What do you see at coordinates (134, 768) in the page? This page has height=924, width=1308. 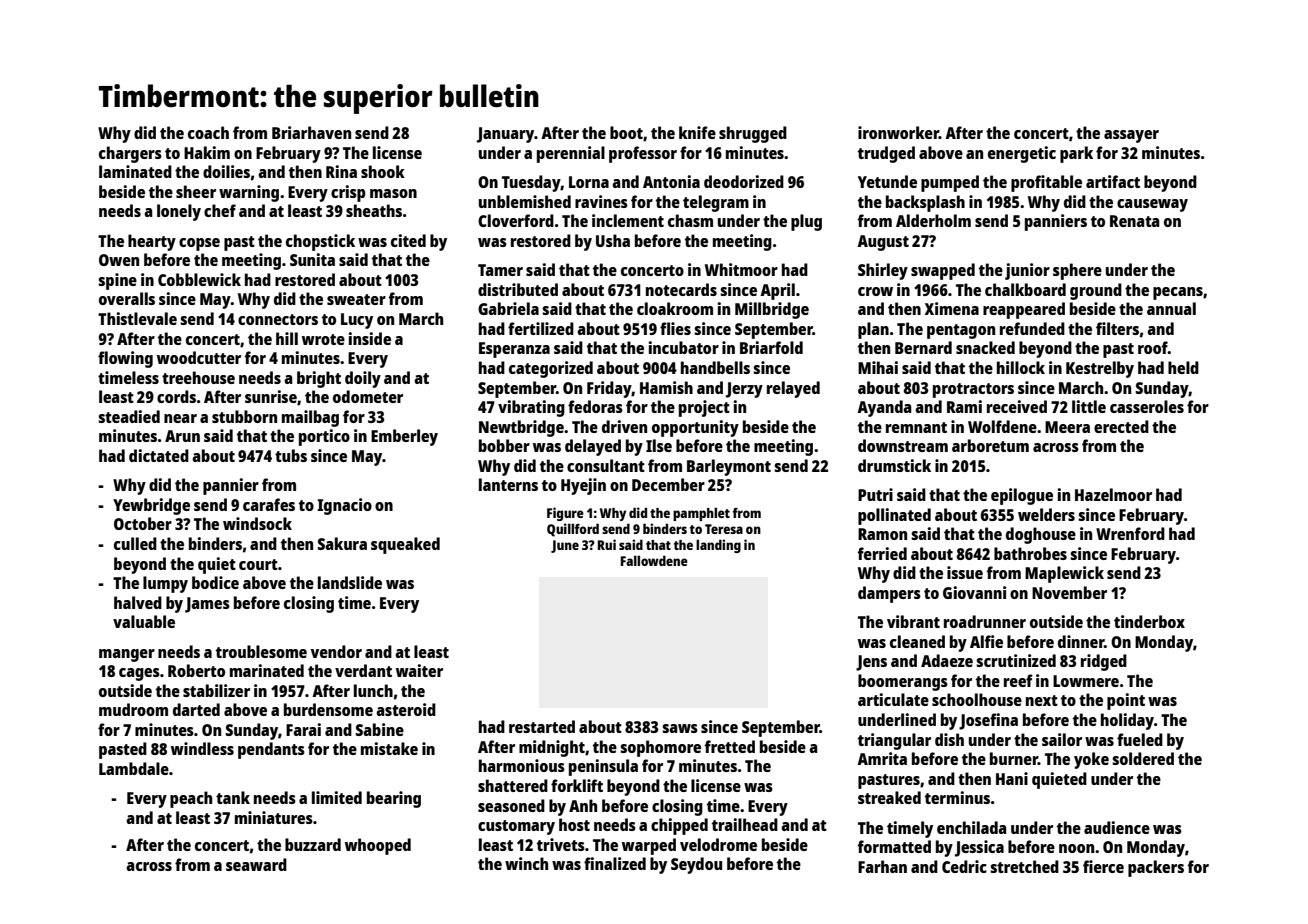 I see `Lambdale` at bounding box center [134, 768].
